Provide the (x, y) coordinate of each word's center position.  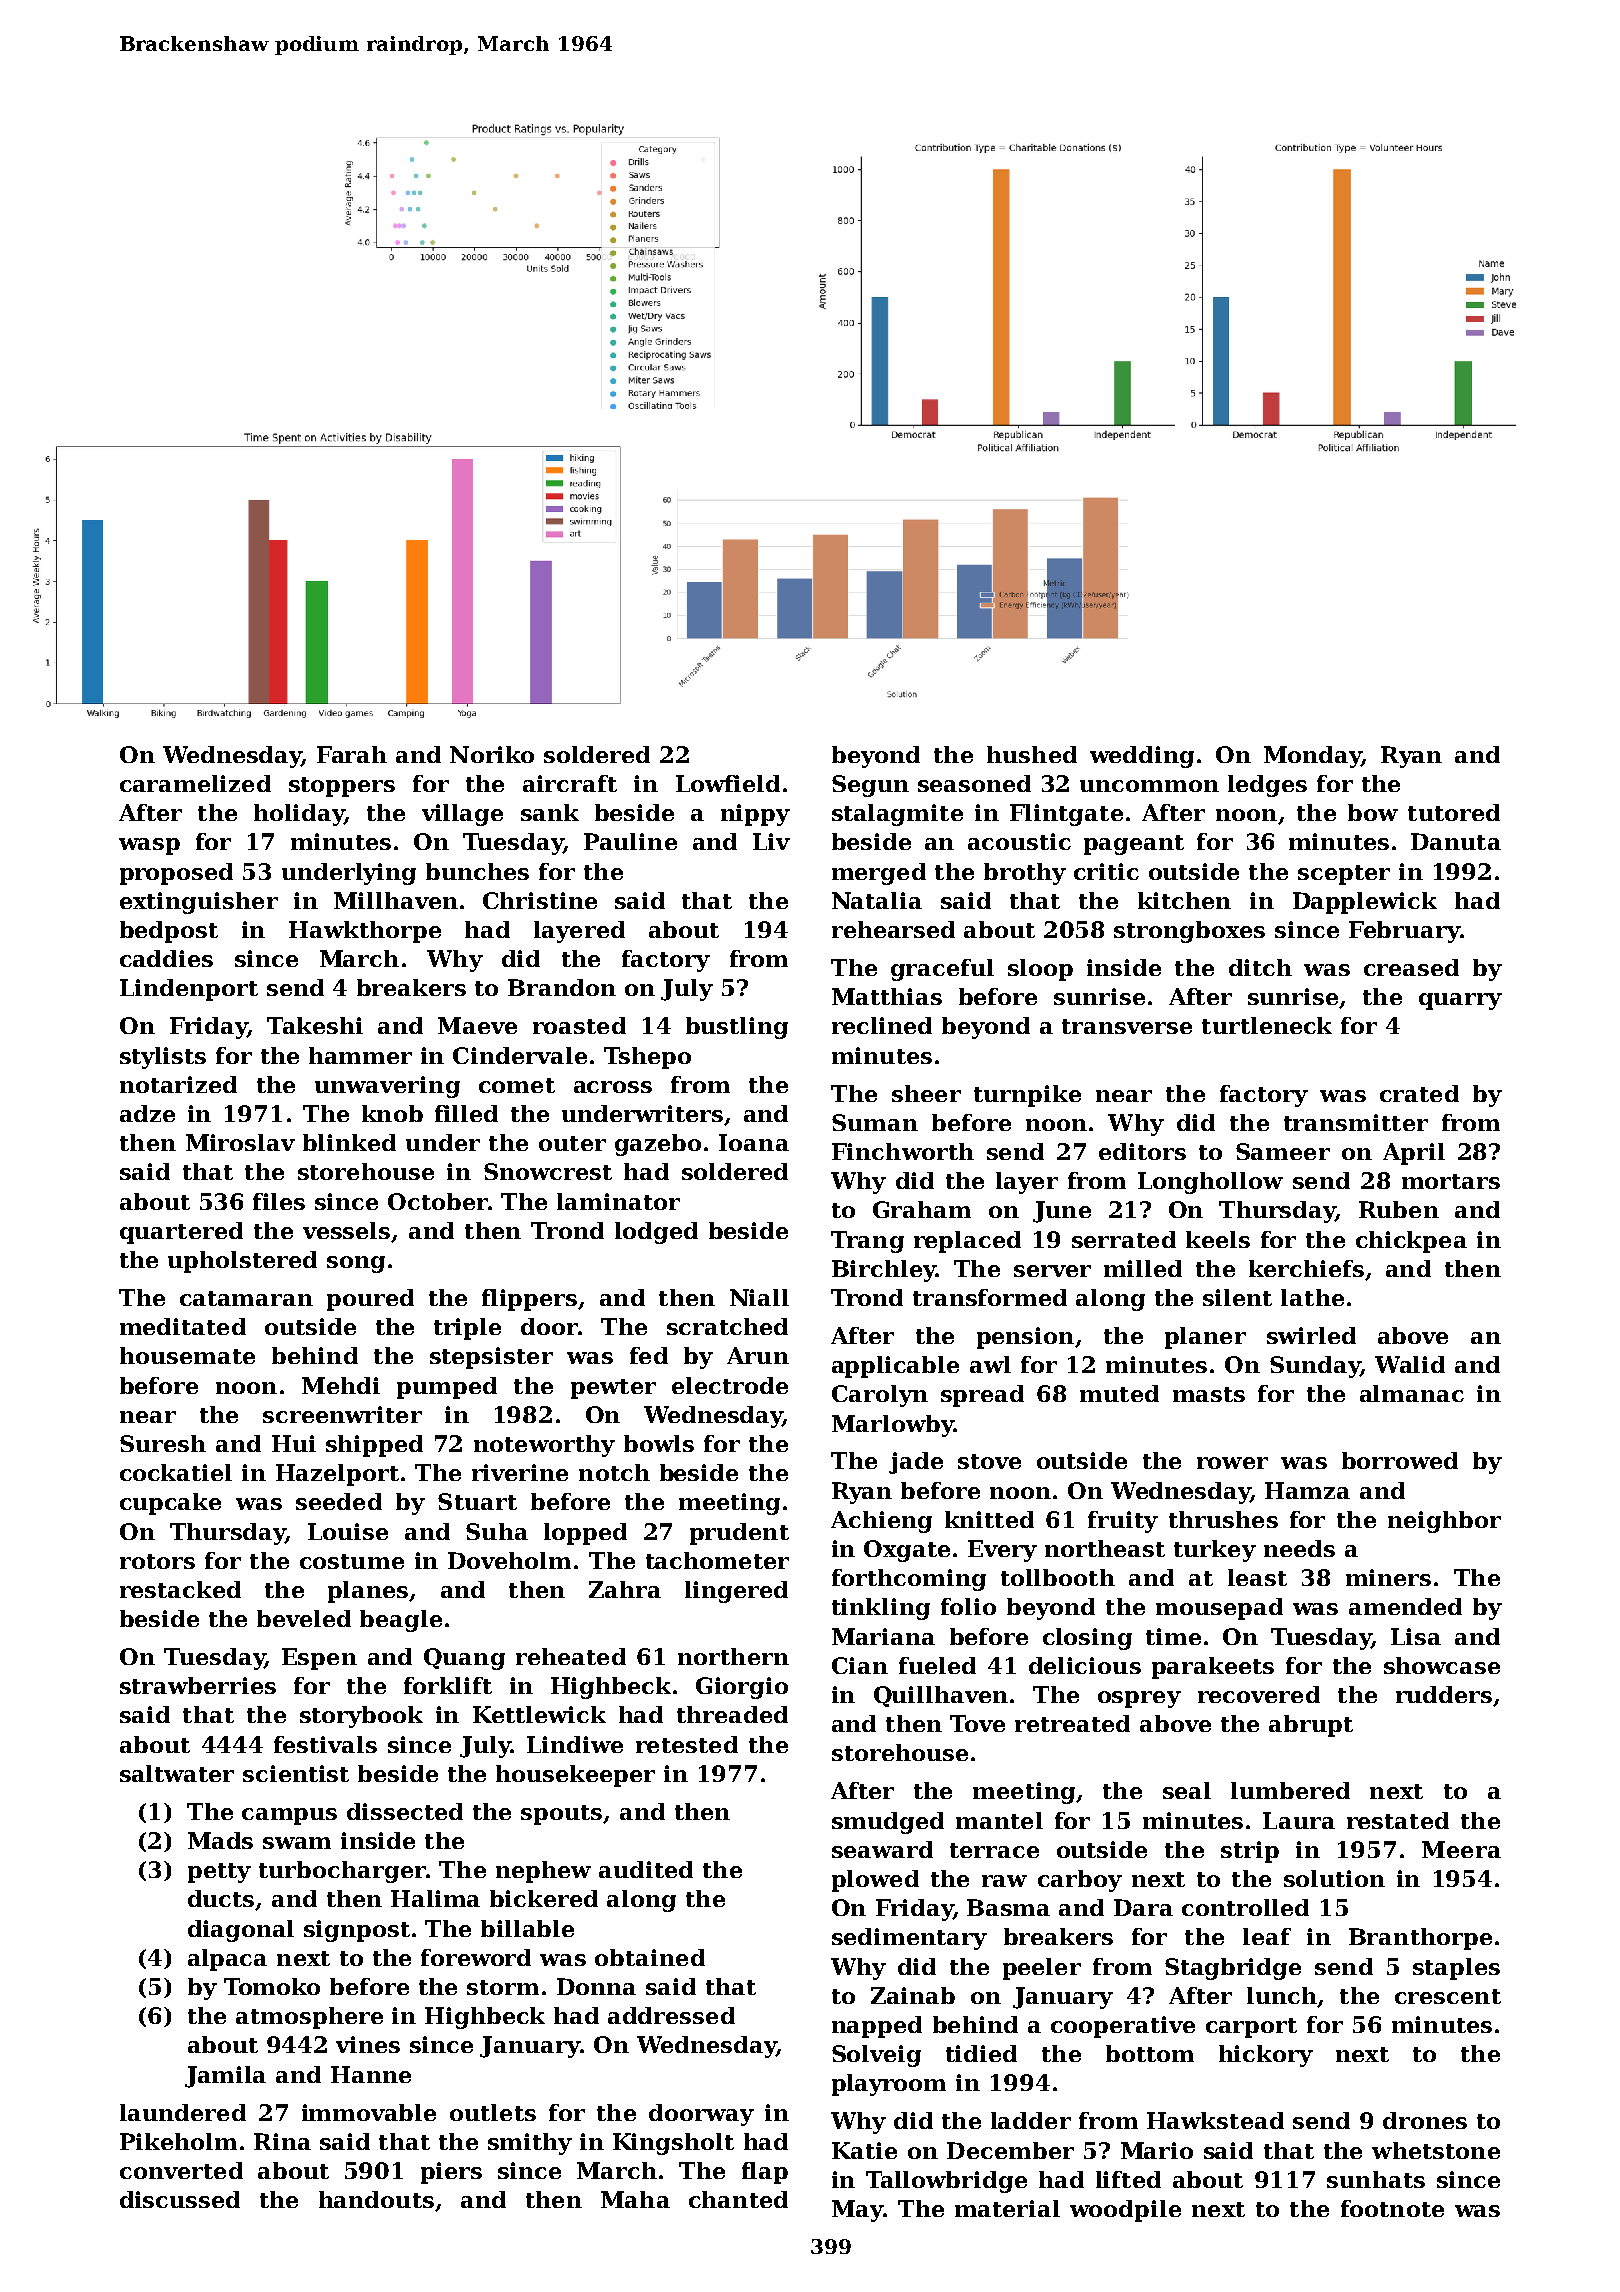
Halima (435, 1898)
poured (370, 1300)
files (279, 1201)
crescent (1448, 1996)
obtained (650, 1957)
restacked (180, 1589)
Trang (867, 1242)
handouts (376, 2199)
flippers (529, 1300)
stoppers (342, 787)
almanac (1412, 1393)
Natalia (877, 900)
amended (1405, 1606)
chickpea (1411, 1242)
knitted (989, 1519)
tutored (1454, 812)
